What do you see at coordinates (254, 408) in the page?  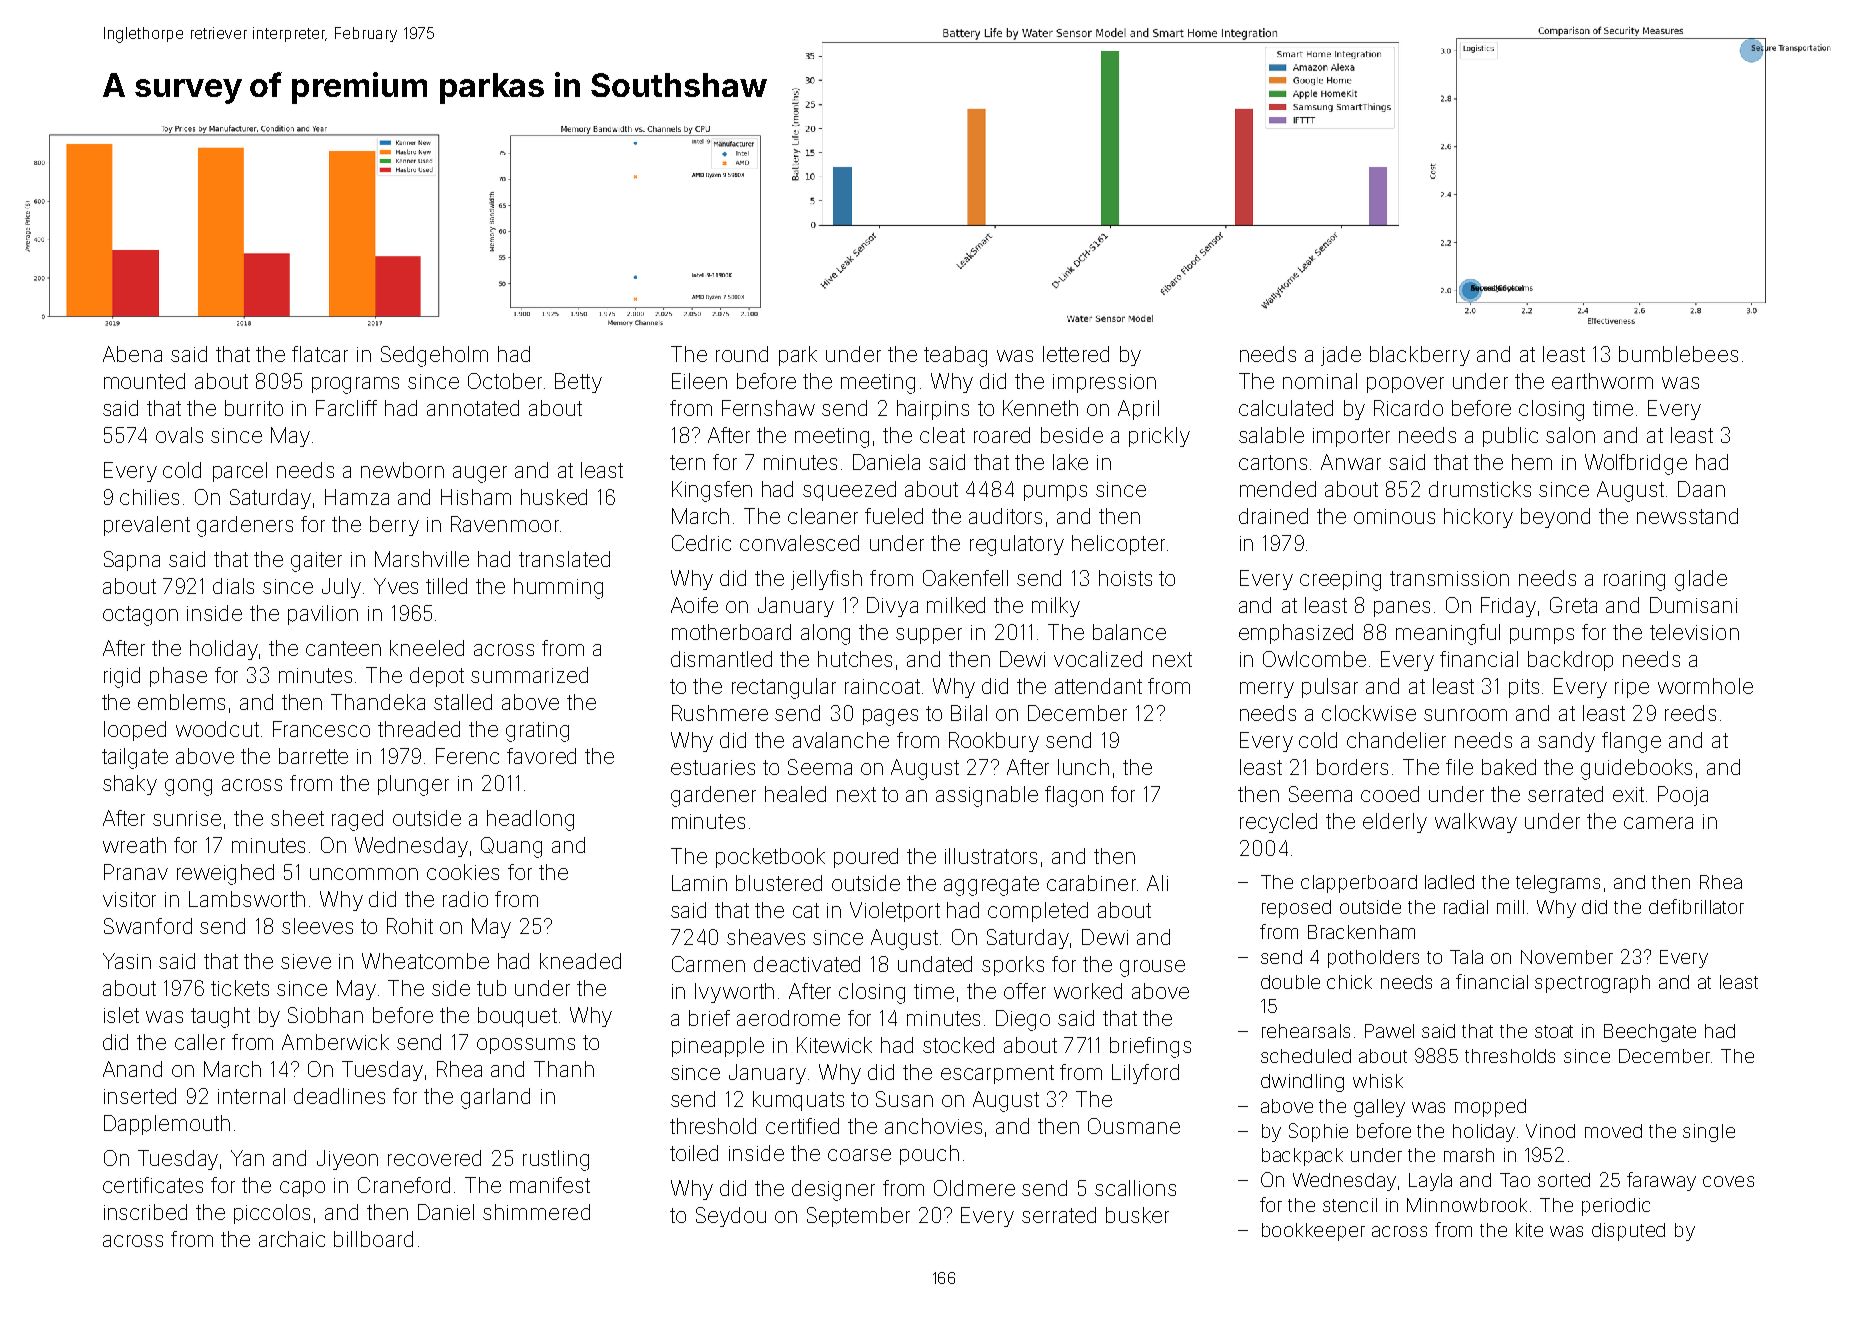 I see `burrito` at bounding box center [254, 408].
